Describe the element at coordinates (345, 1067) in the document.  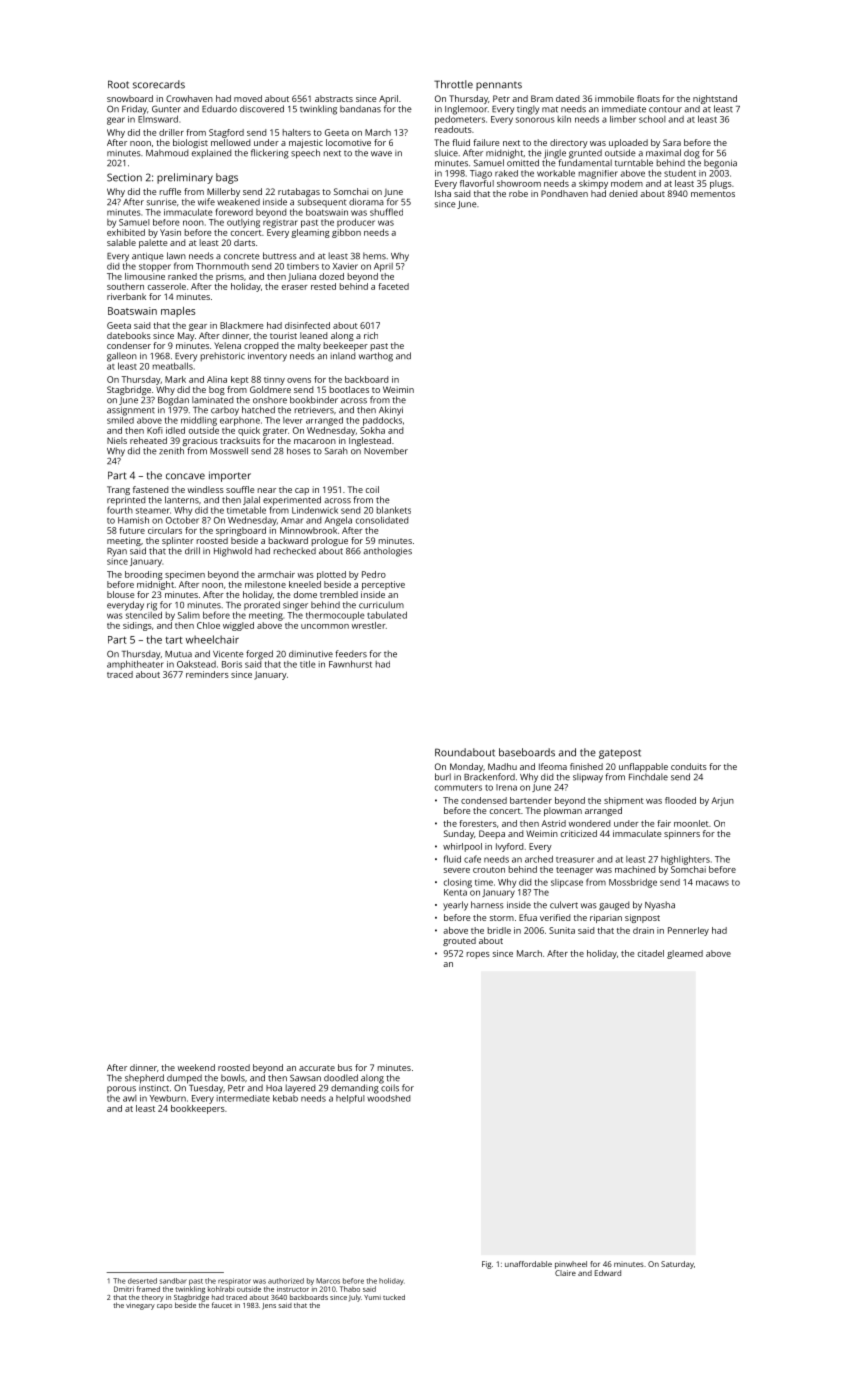
I see `bus` at that location.
